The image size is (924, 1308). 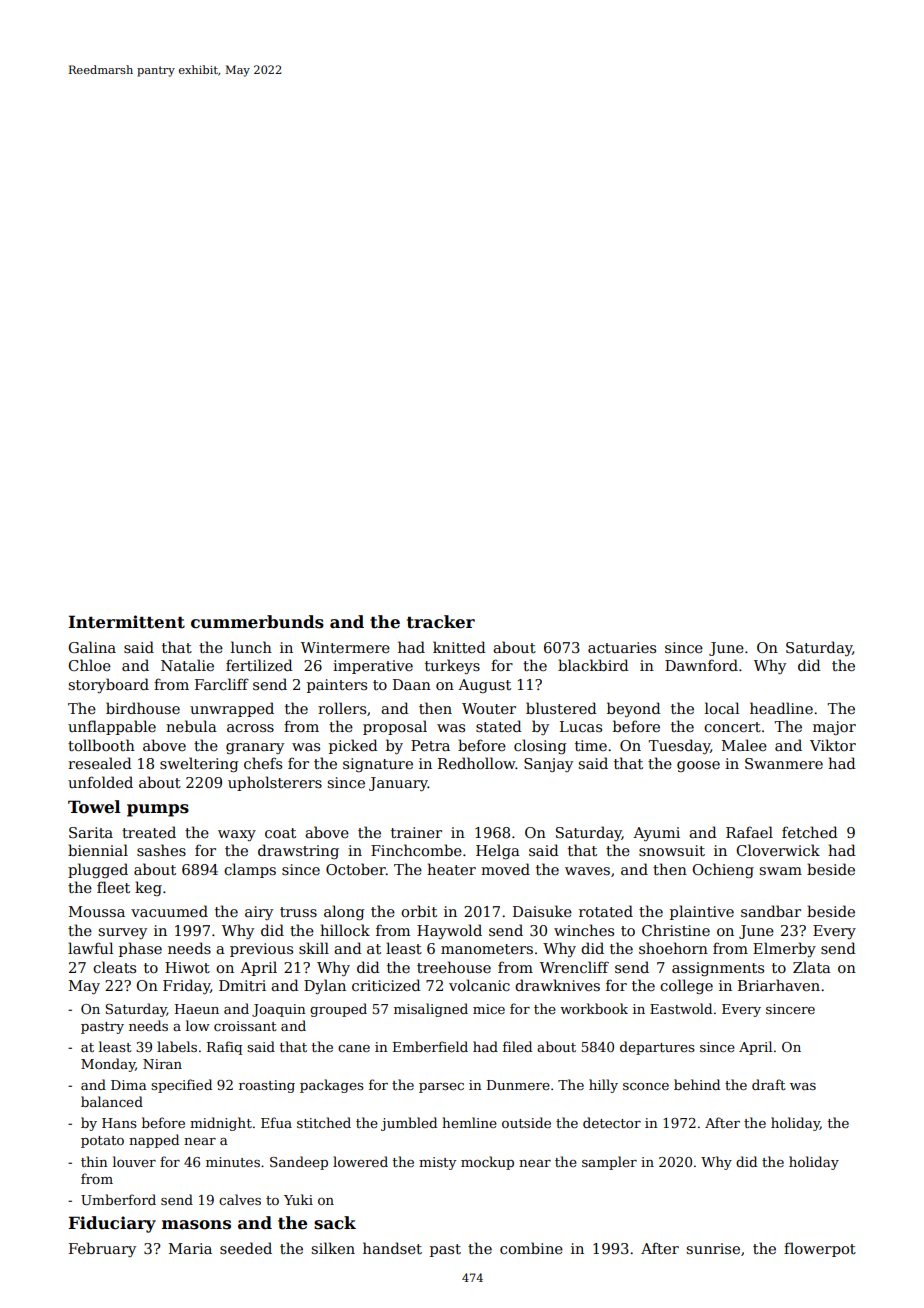 I want to click on Rafiq, so click(x=224, y=1048).
